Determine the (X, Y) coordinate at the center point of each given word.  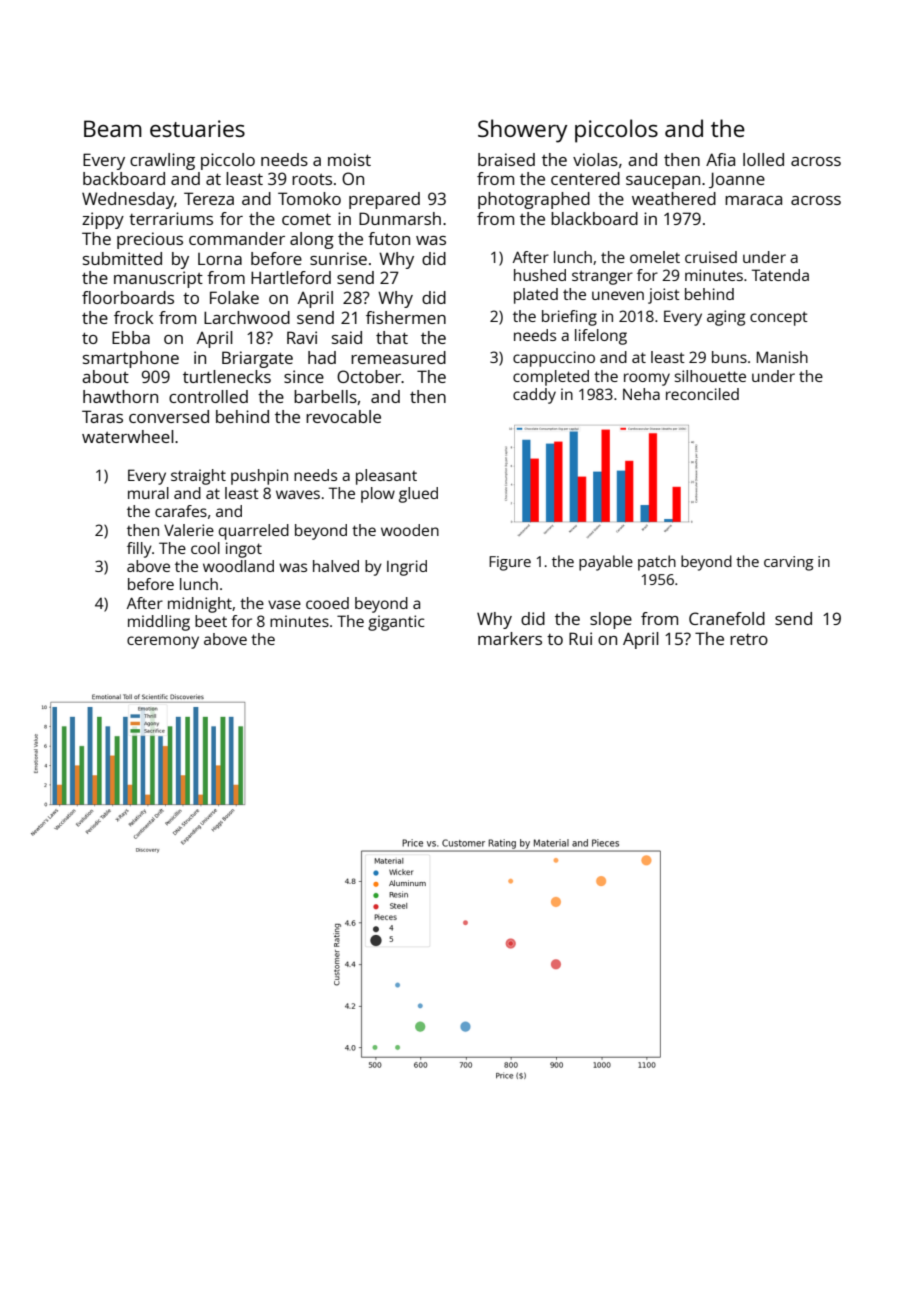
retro (749, 639)
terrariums (171, 218)
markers (510, 638)
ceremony (163, 642)
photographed (534, 200)
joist (664, 296)
